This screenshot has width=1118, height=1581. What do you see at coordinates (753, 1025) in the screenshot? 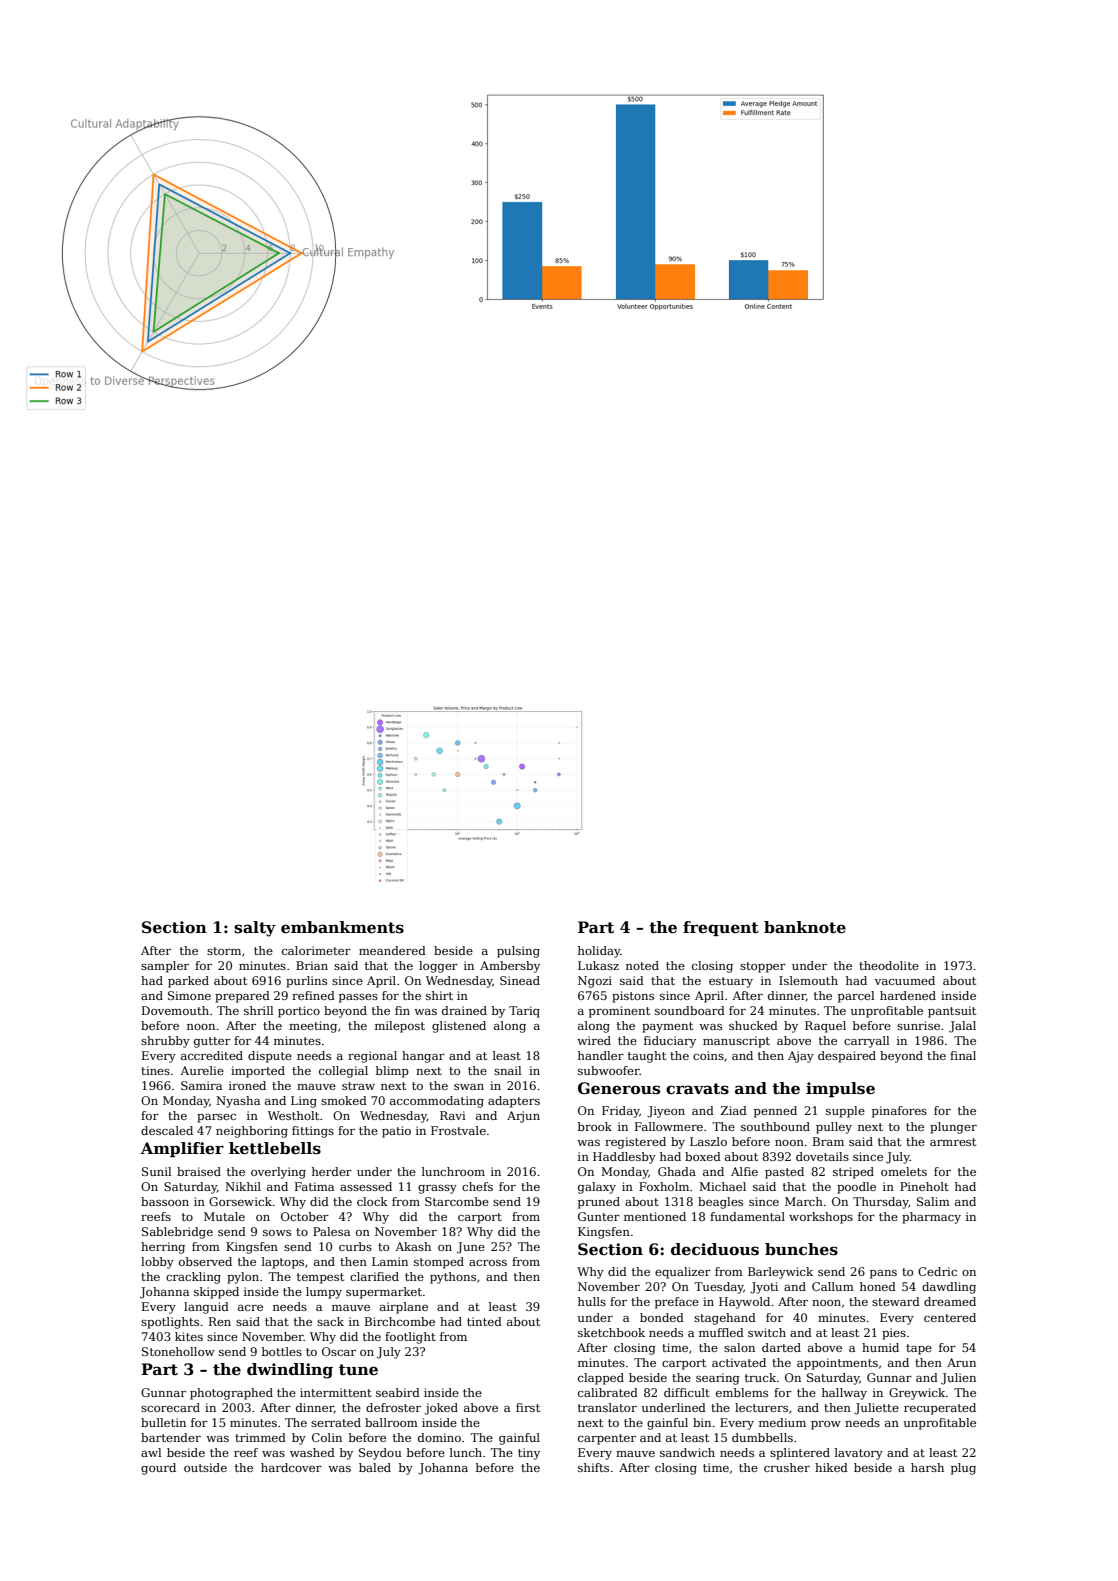
I see `shucked` at bounding box center [753, 1025].
